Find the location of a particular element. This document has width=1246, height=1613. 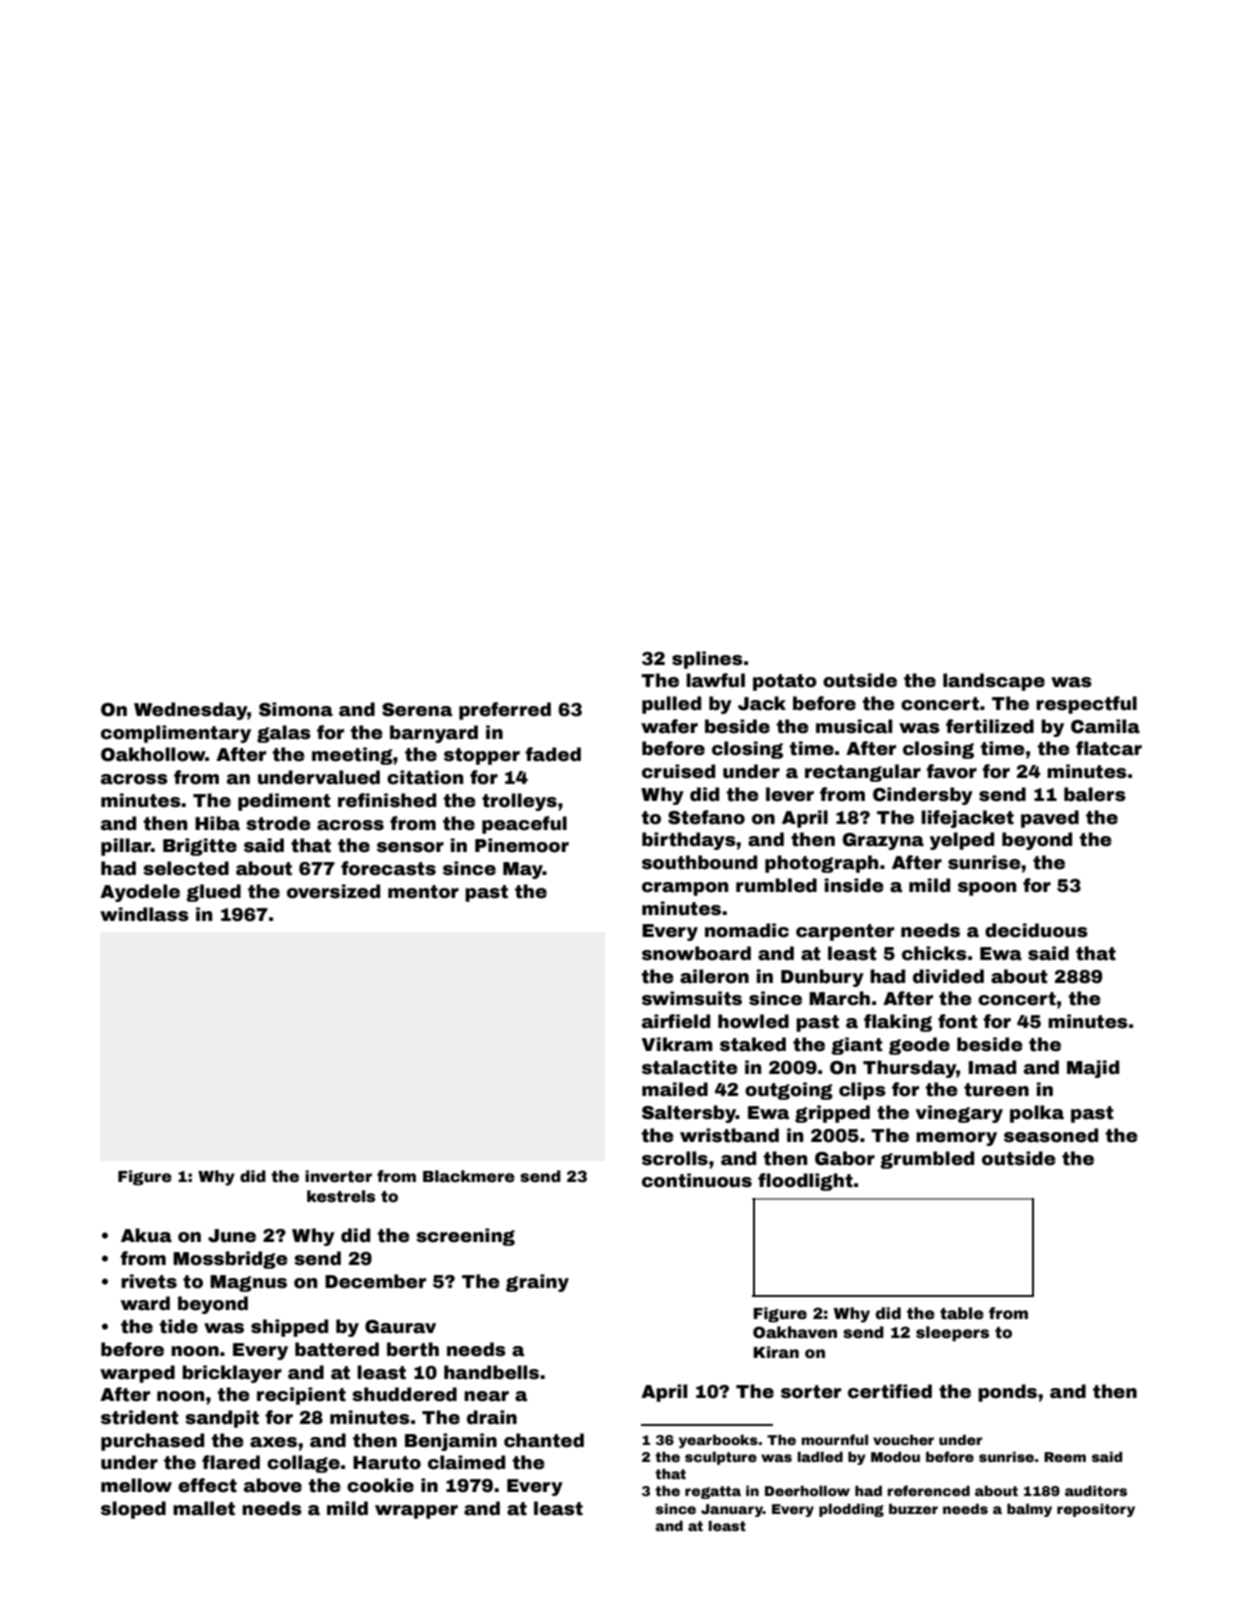

windlass is located at coordinates (144, 914).
